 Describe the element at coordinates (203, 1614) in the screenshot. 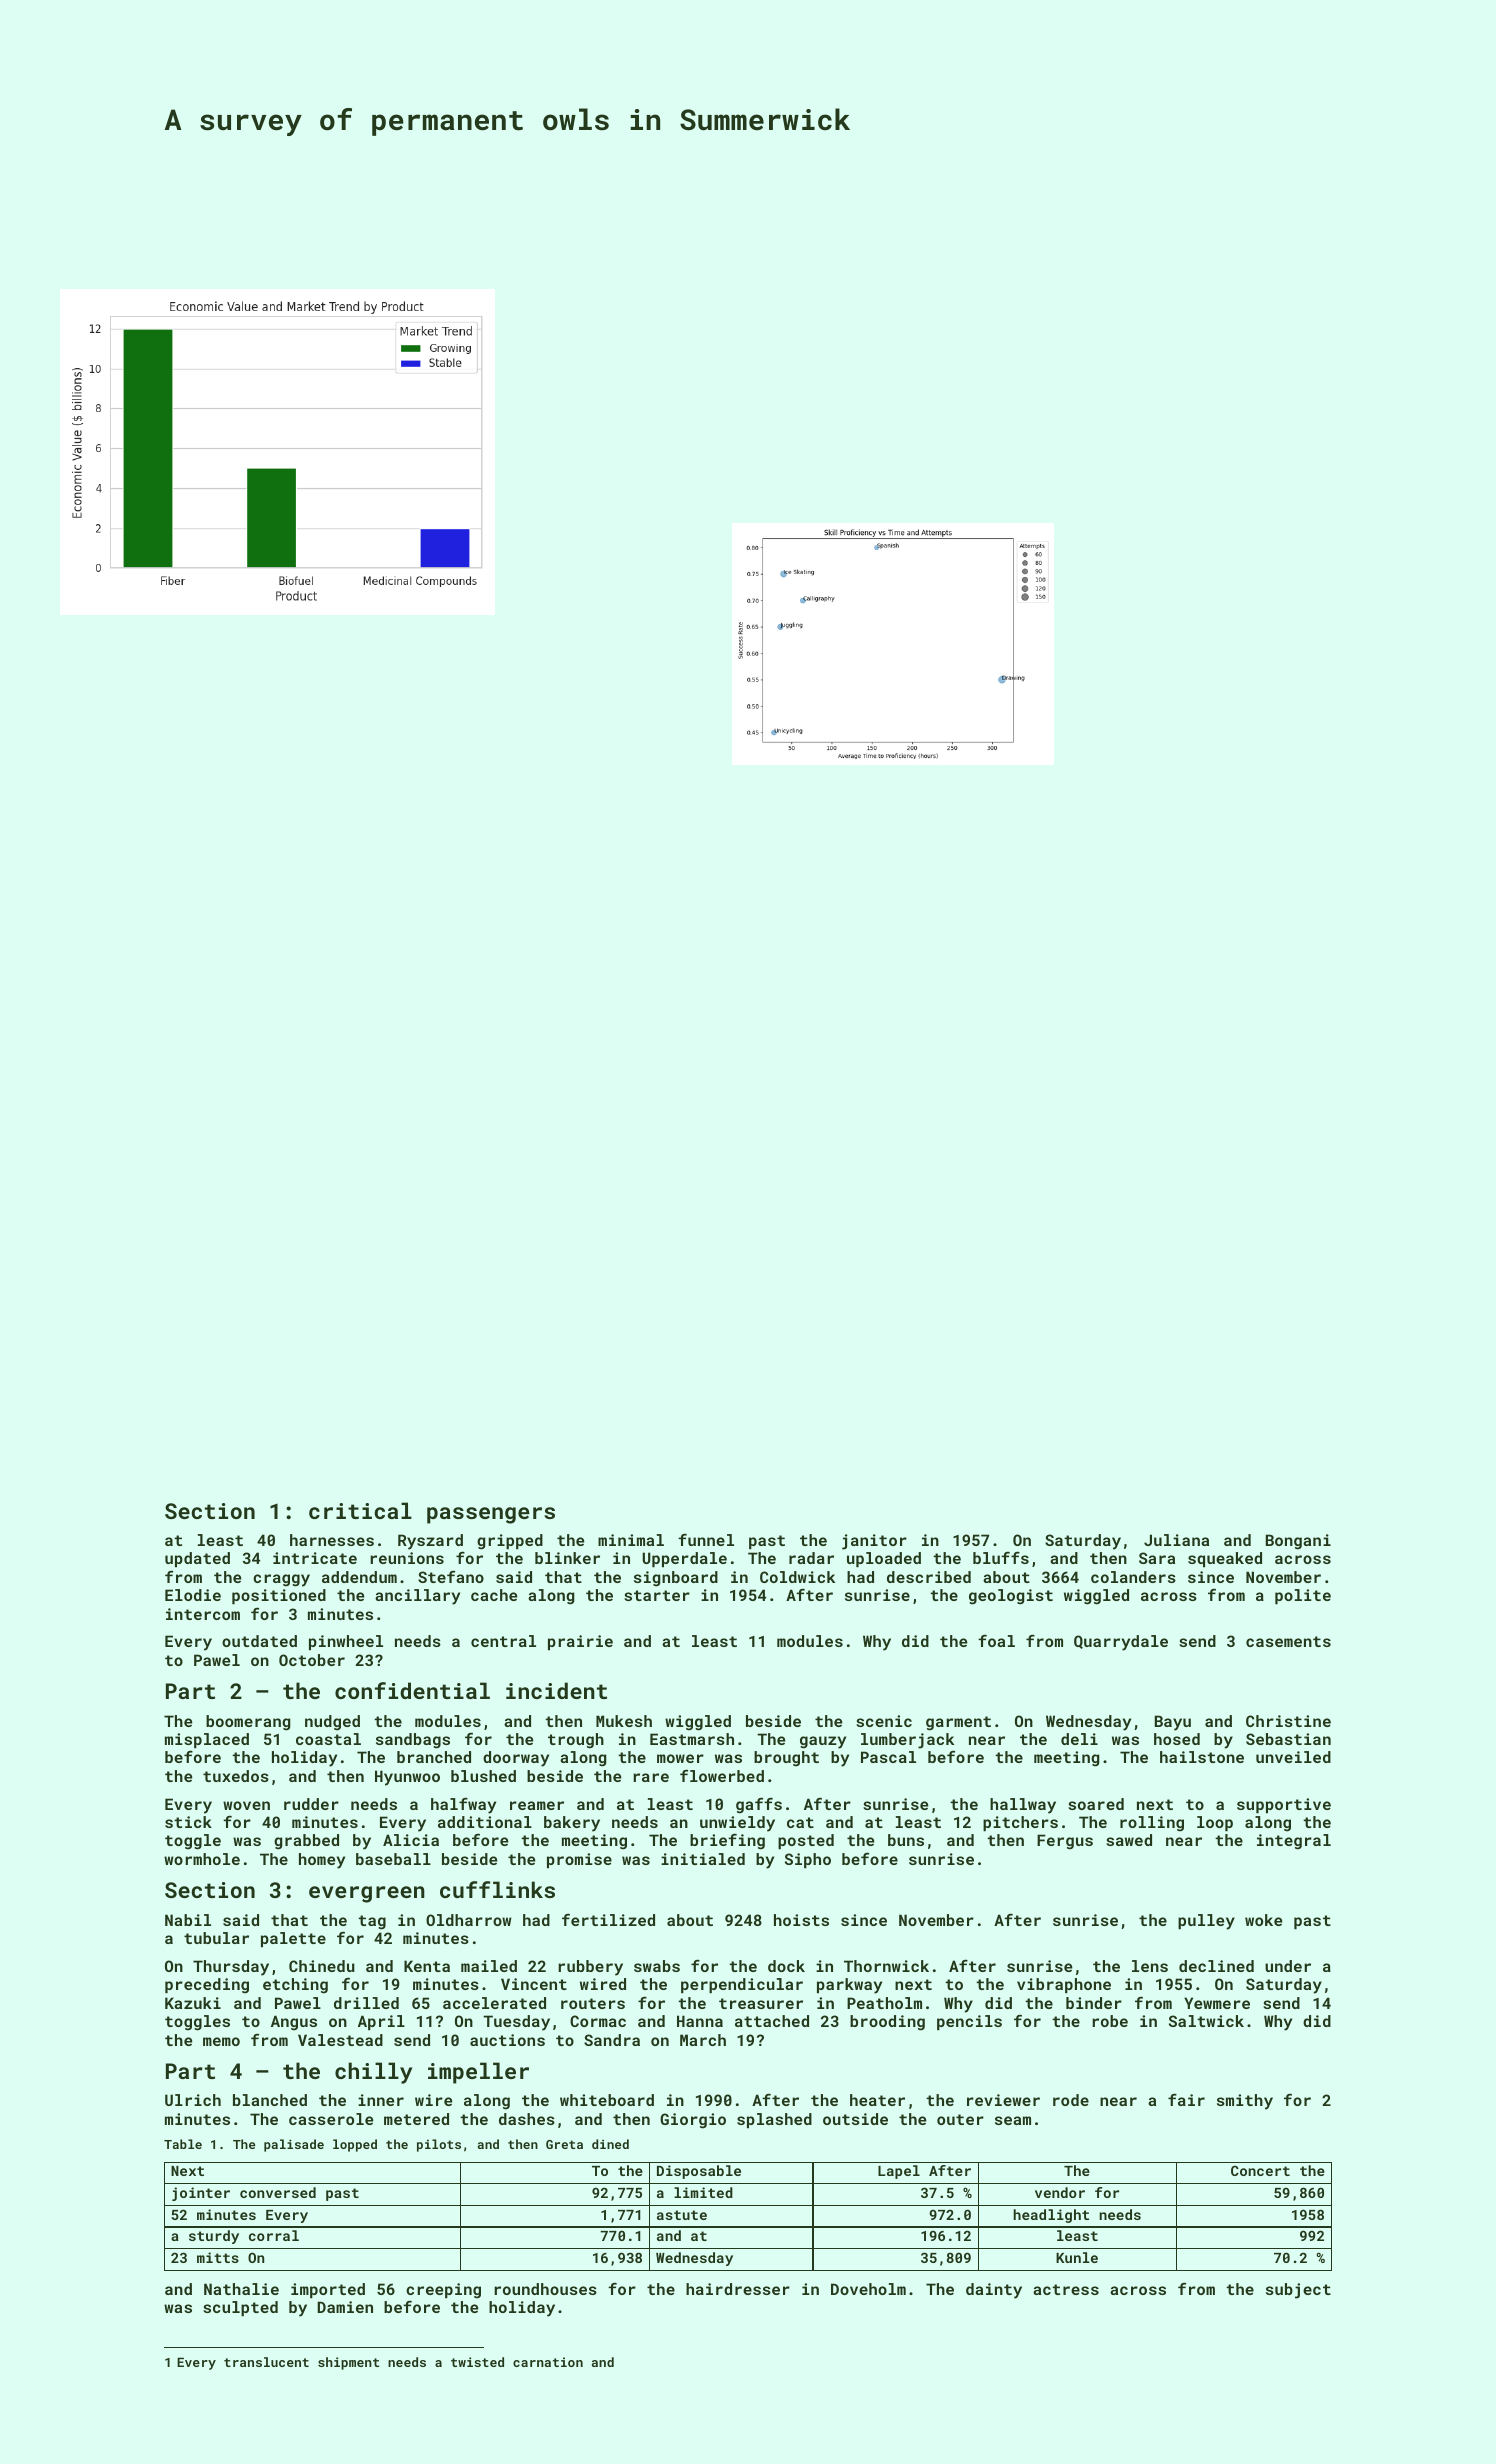

I see `intercom` at that location.
